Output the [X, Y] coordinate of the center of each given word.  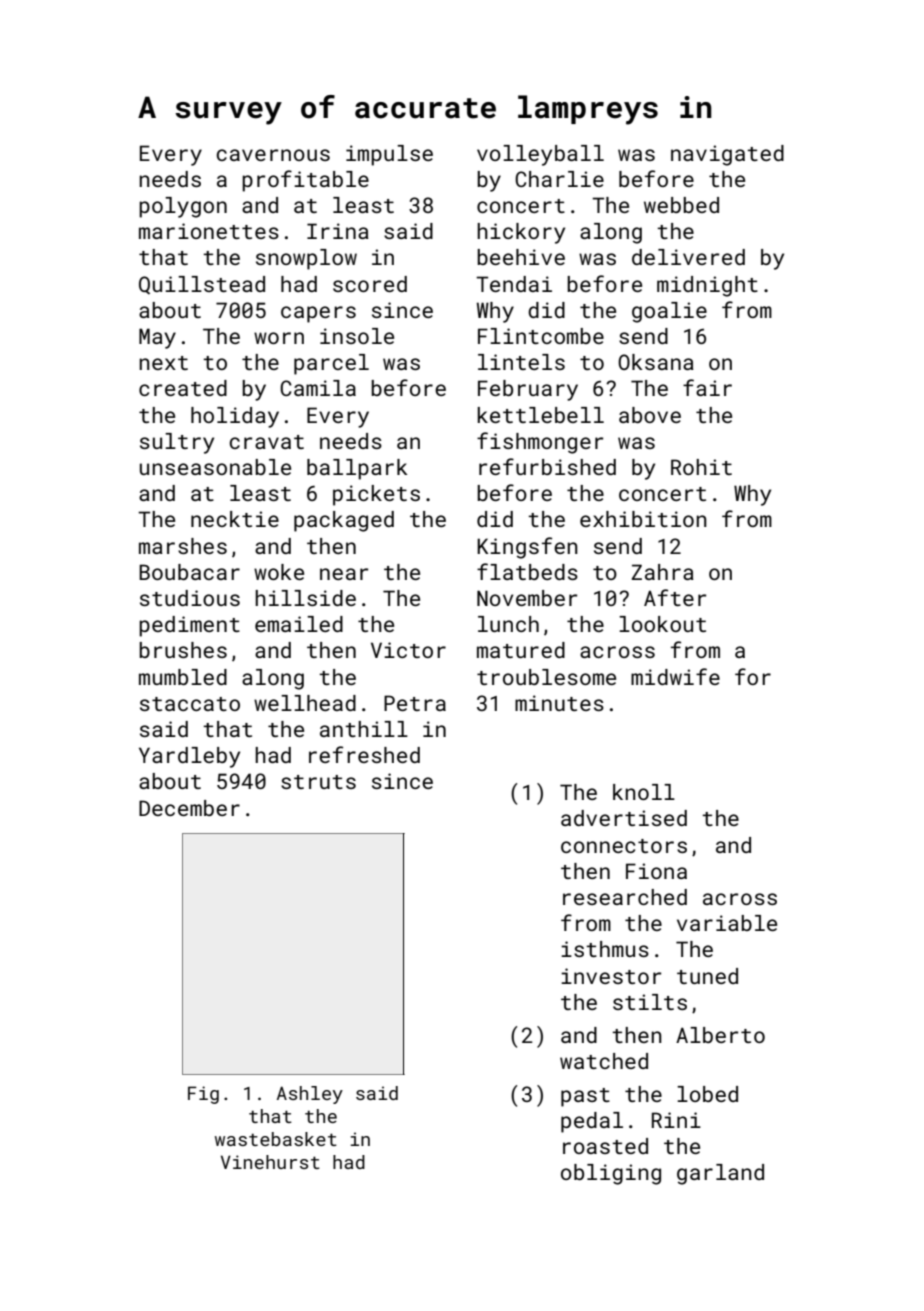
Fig [203, 1095]
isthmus [605, 949]
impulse [389, 155]
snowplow [306, 259]
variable [727, 923]
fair [707, 387]
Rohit [701, 467]
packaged [344, 521]
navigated [727, 155]
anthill [364, 729]
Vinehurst [270, 1162]
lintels [521, 362]
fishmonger [540, 443]
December [189, 808]
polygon [183, 207]
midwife [675, 676]
